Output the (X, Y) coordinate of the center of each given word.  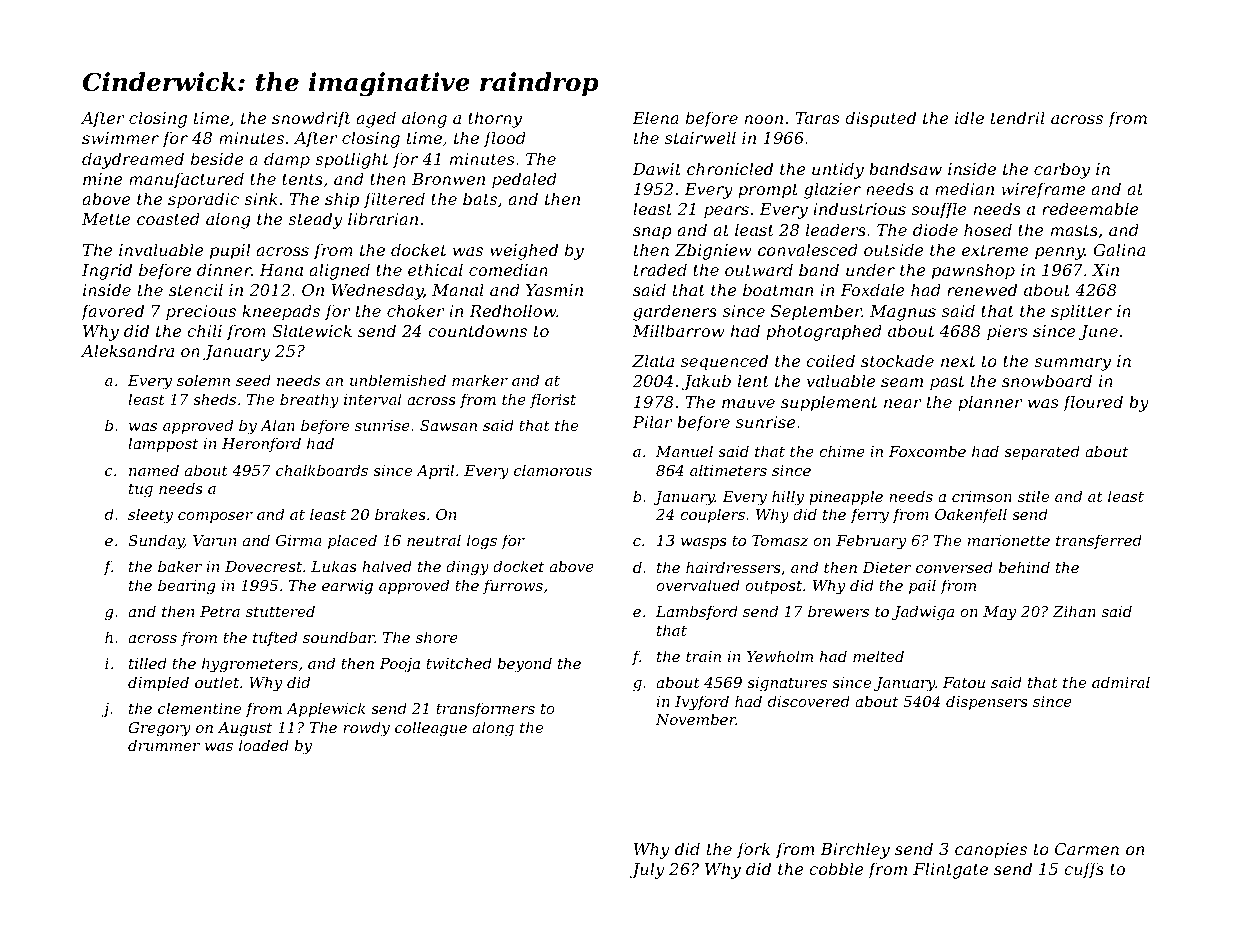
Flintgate (950, 870)
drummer (164, 745)
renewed (982, 289)
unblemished (398, 380)
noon (764, 119)
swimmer (120, 138)
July (647, 870)
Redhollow (512, 310)
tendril (1018, 117)
